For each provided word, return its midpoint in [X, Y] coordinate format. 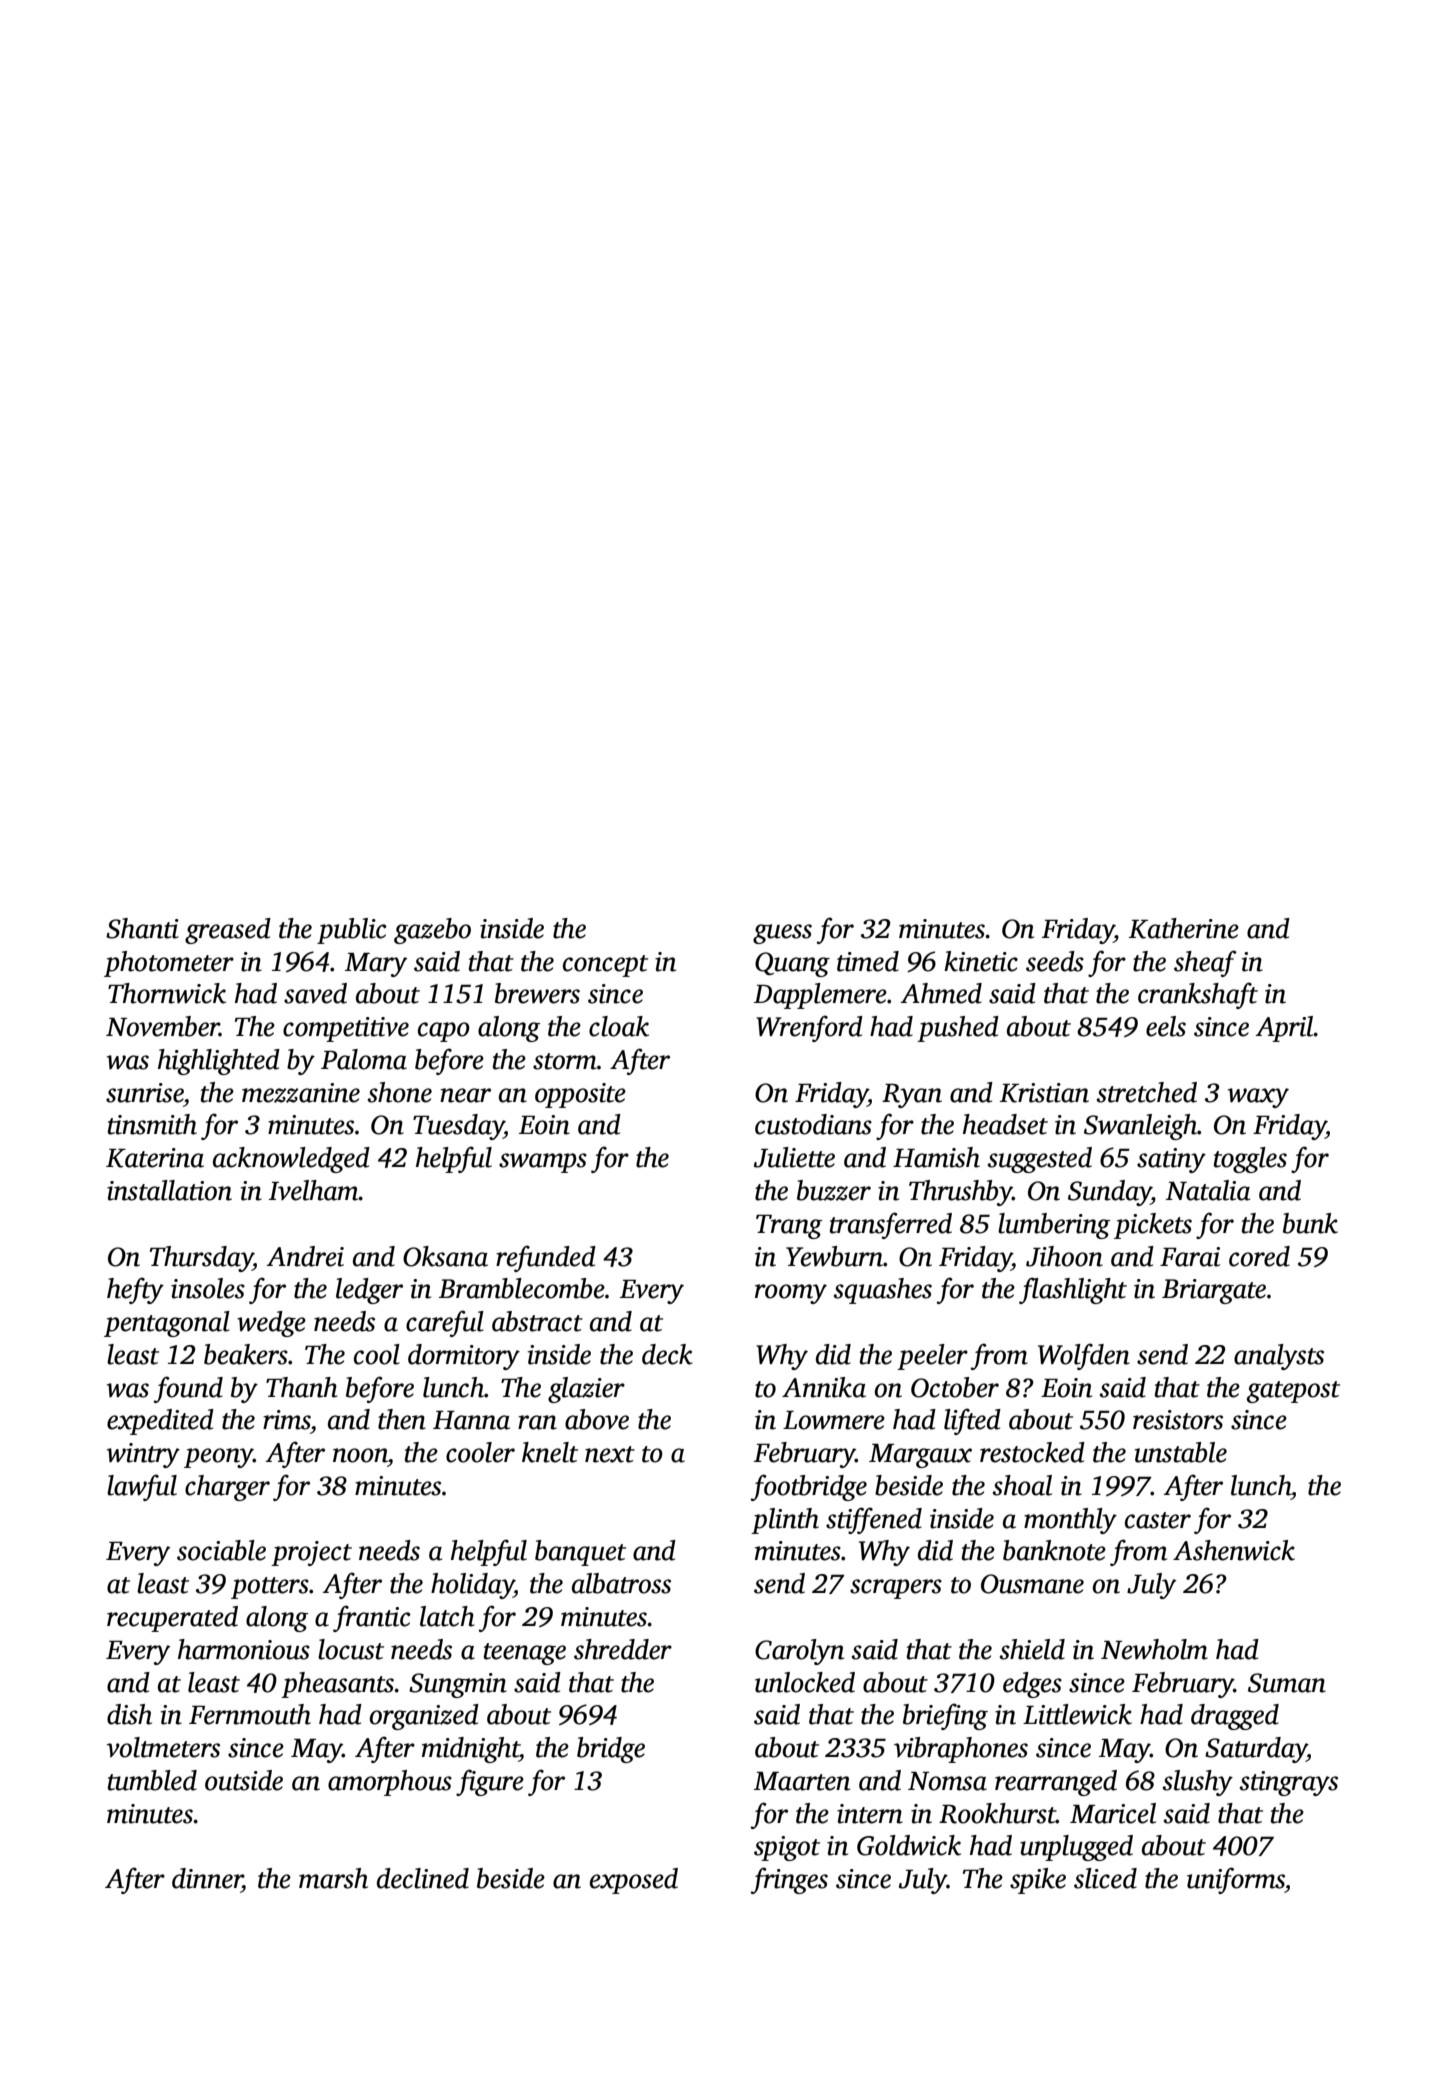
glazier [586, 1390]
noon [360, 1455]
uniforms [1236, 1880]
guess [782, 934]
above [597, 1419]
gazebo [432, 931]
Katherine [1184, 928]
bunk [1310, 1223]
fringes [789, 1880]
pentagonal [167, 1324]
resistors [1178, 1420]
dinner [207, 1878]
